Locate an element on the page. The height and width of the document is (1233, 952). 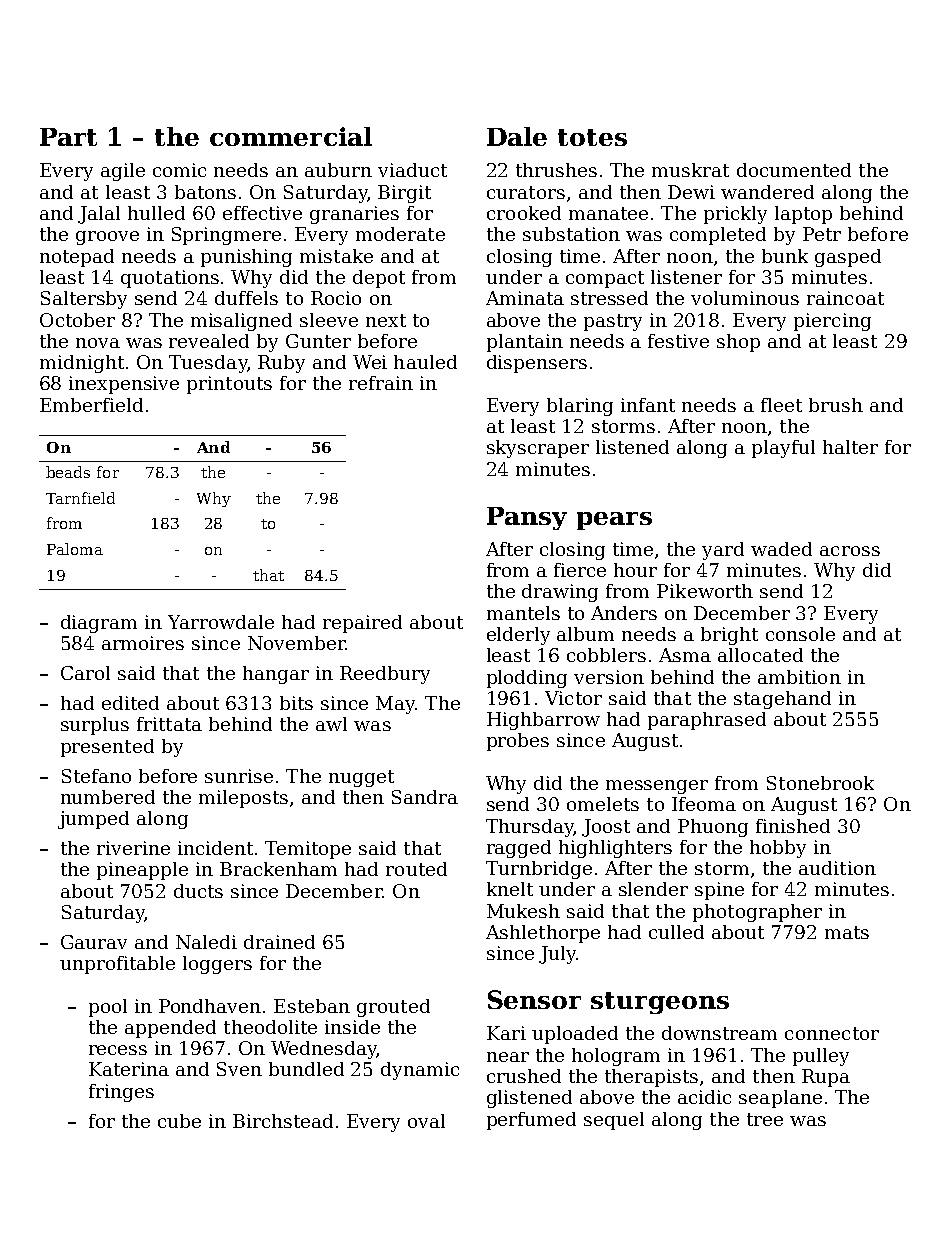
punishing is located at coordinates (246, 258).
